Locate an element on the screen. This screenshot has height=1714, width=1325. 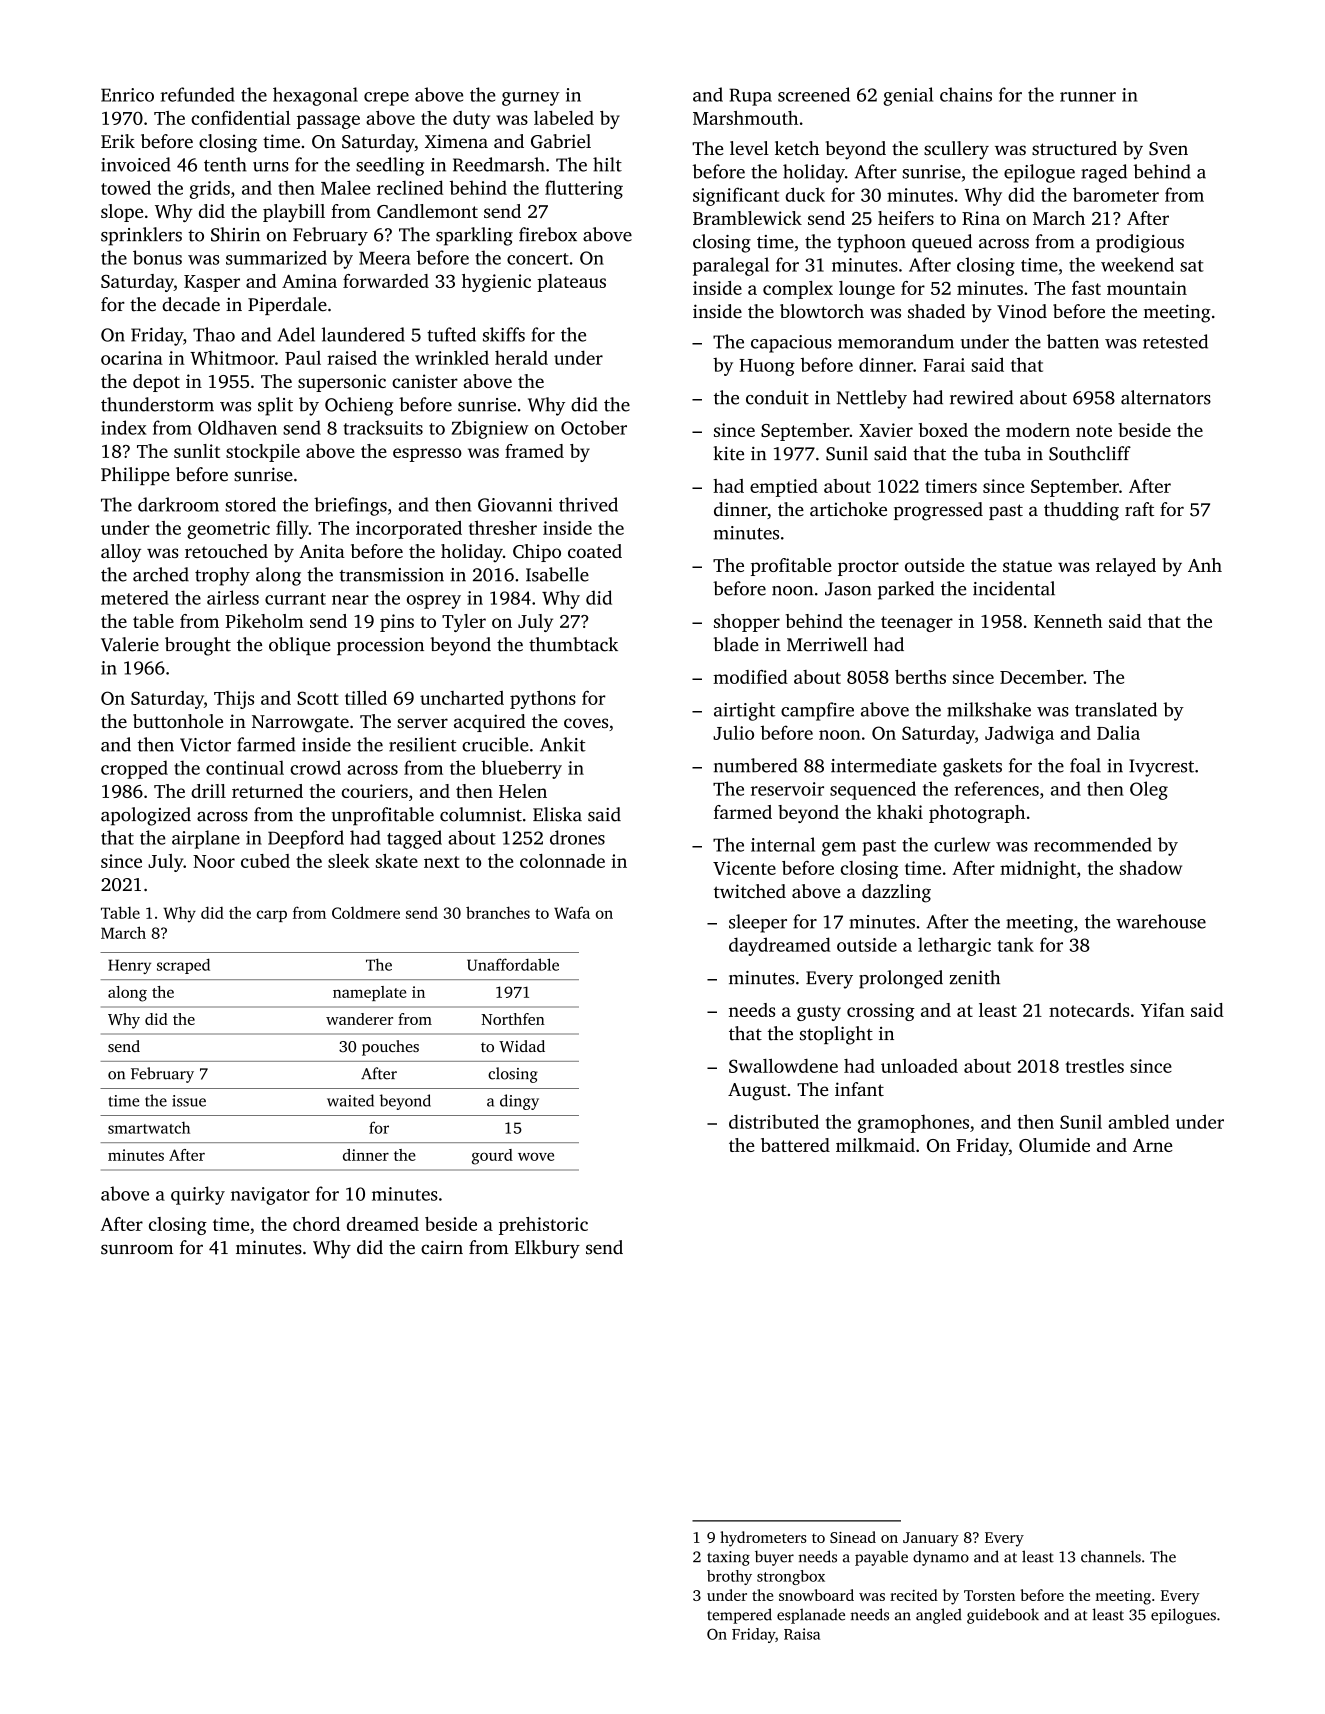
statue is located at coordinates (1027, 566).
